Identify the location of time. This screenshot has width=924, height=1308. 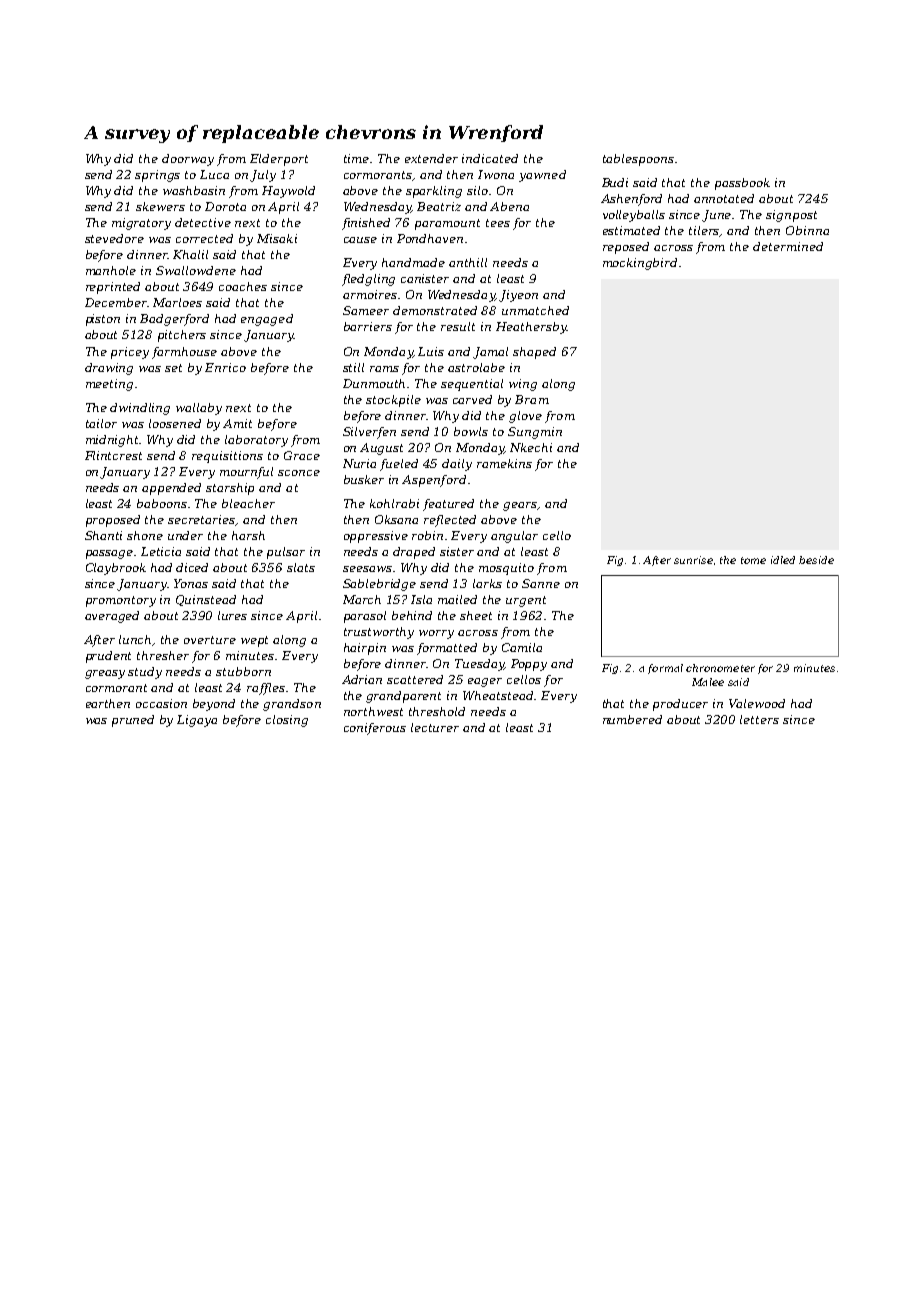
(357, 158).
